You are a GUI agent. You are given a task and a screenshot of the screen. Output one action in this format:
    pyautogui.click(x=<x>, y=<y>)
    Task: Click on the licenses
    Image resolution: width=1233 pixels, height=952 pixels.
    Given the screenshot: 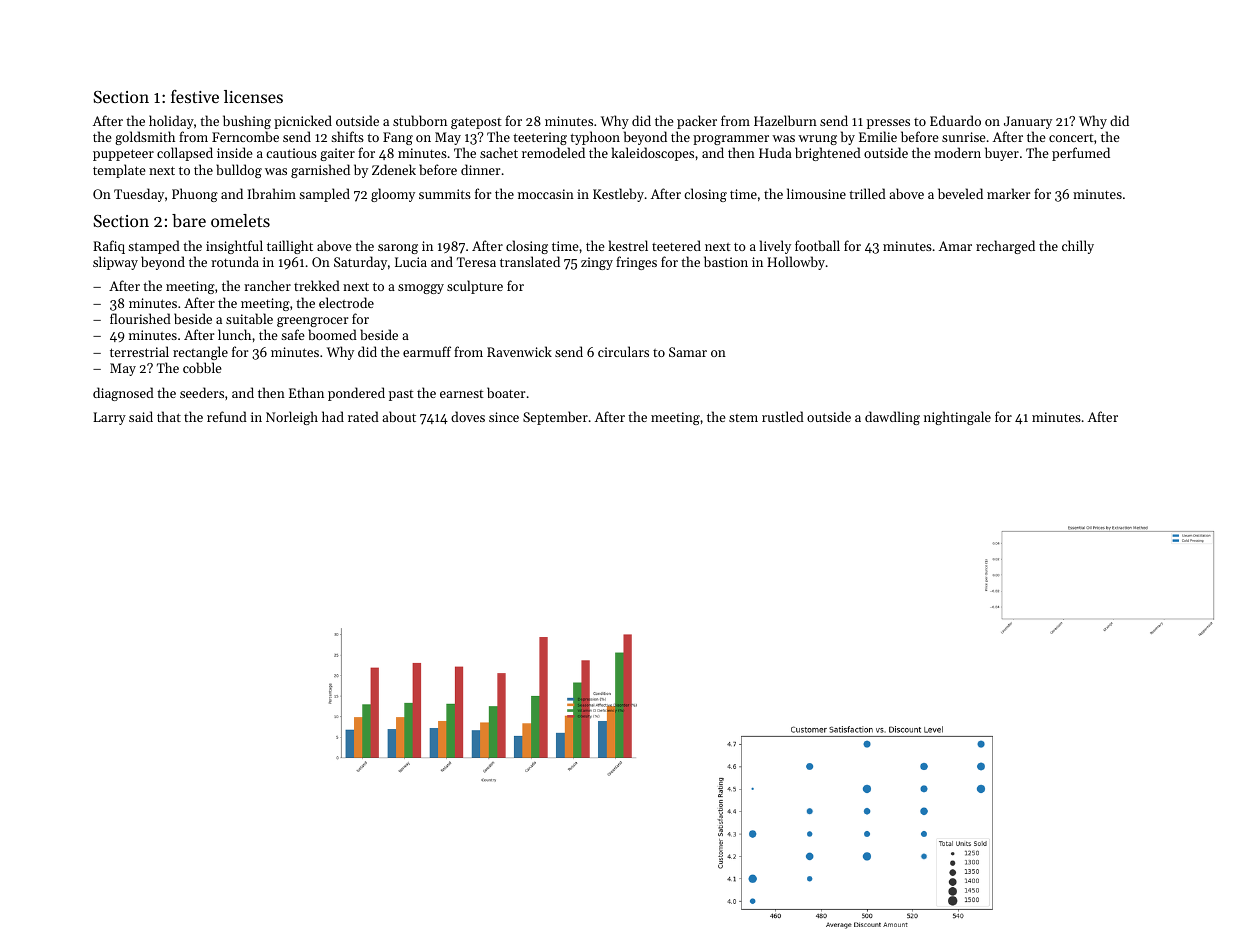 What is the action you would take?
    pyautogui.click(x=253, y=96)
